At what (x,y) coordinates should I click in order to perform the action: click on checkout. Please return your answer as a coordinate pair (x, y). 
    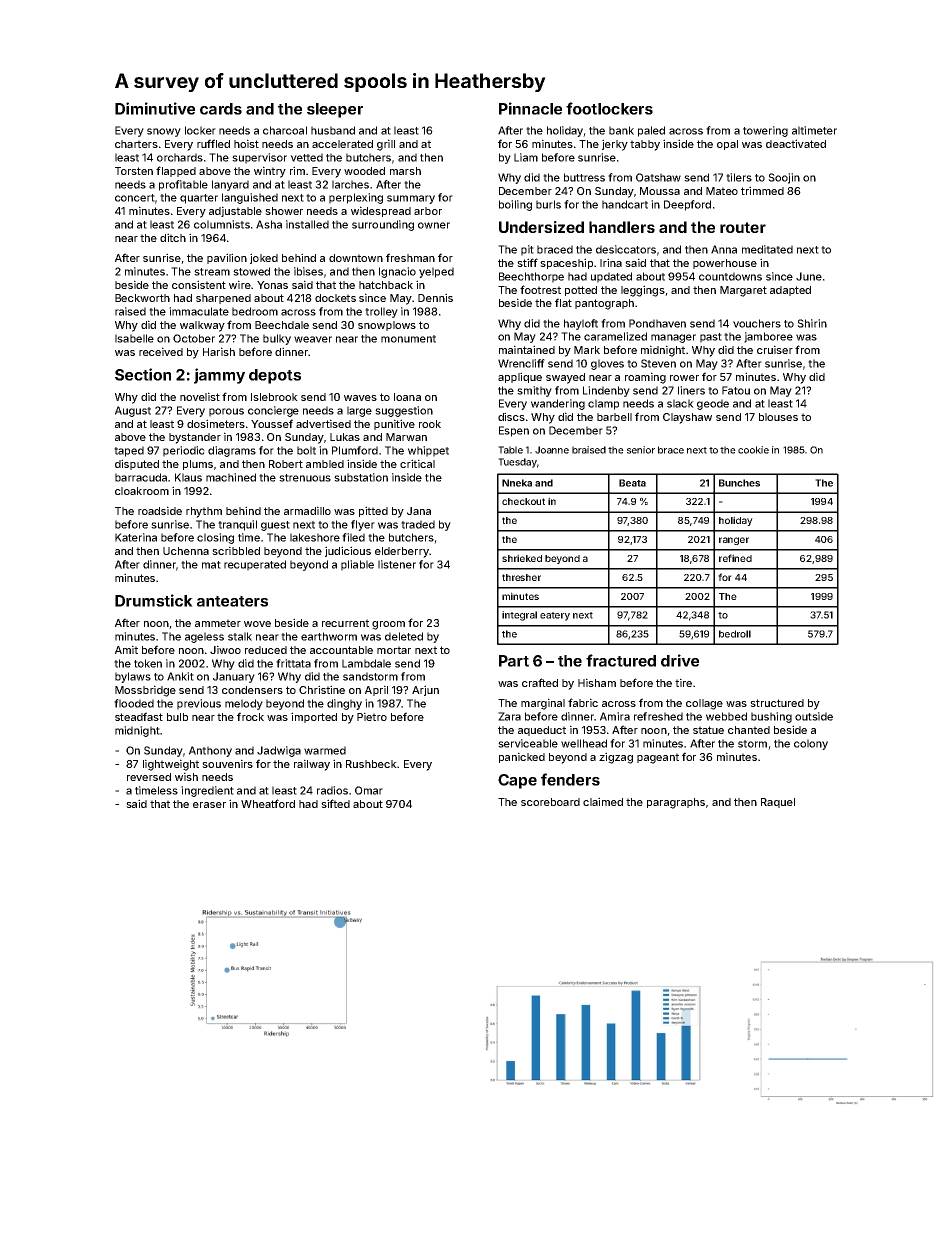
    Looking at the image, I should click on (523, 501).
